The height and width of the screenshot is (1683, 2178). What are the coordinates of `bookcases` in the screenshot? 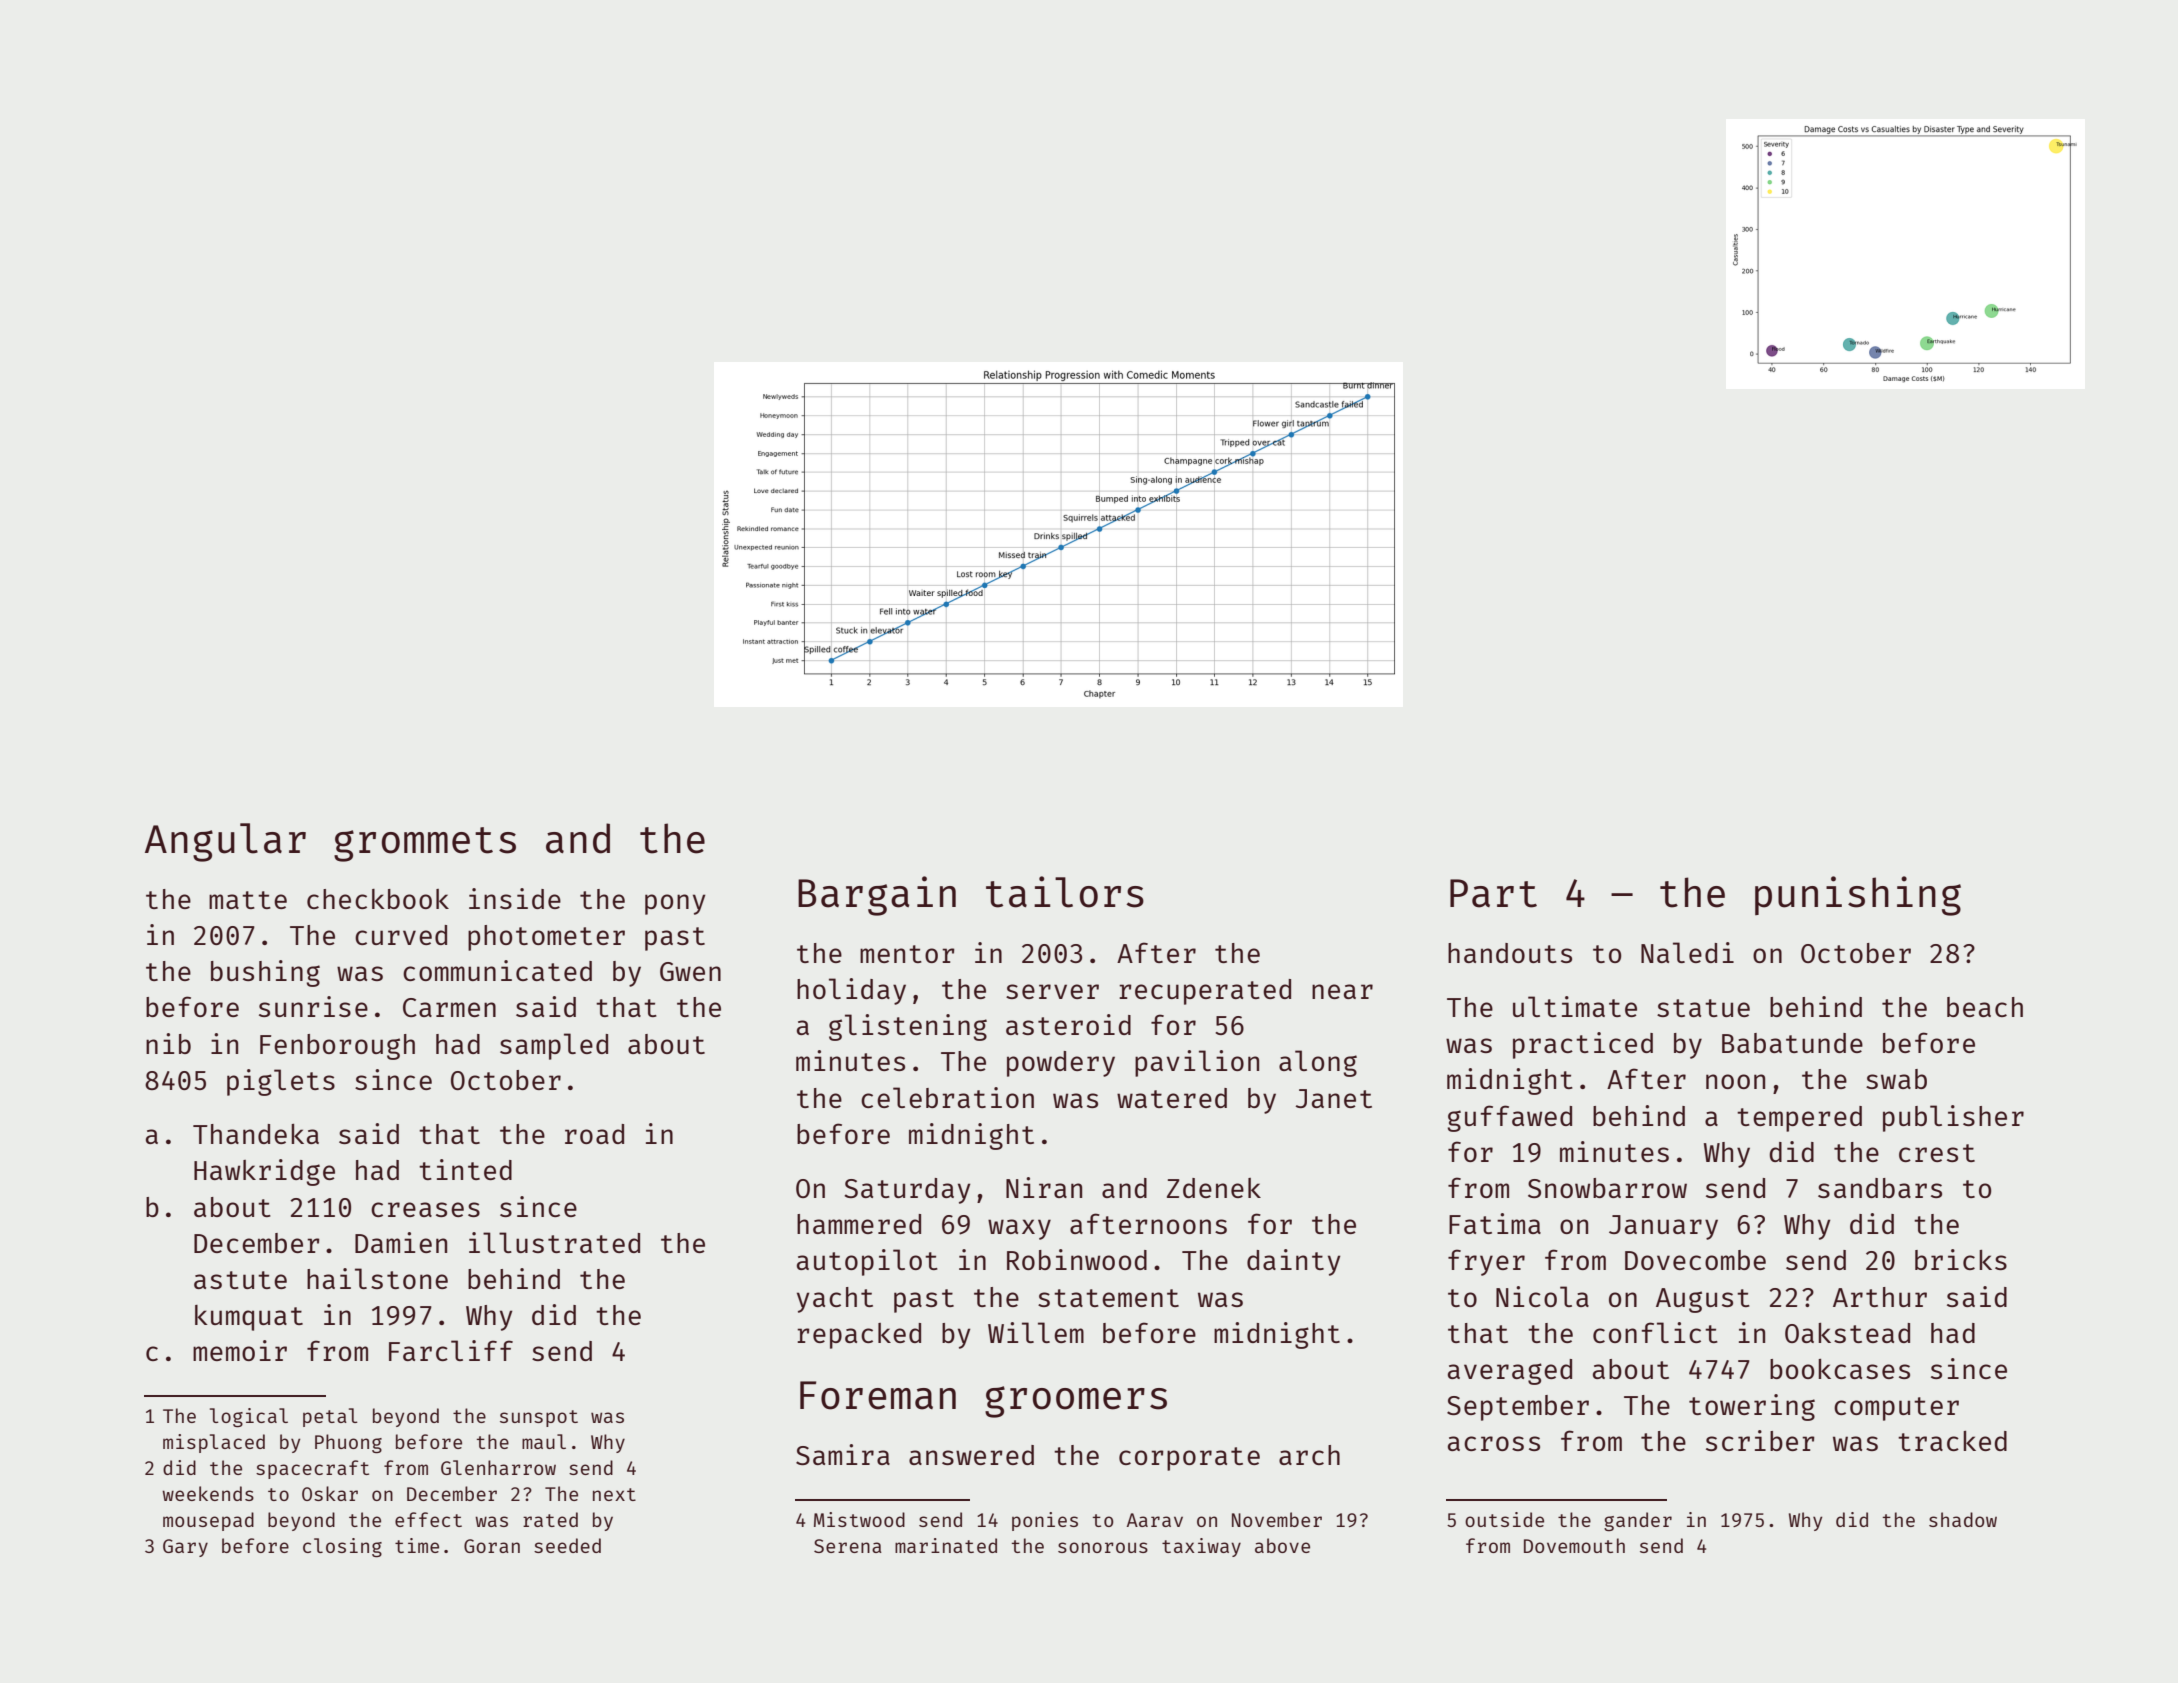 It's located at (1840, 1369).
